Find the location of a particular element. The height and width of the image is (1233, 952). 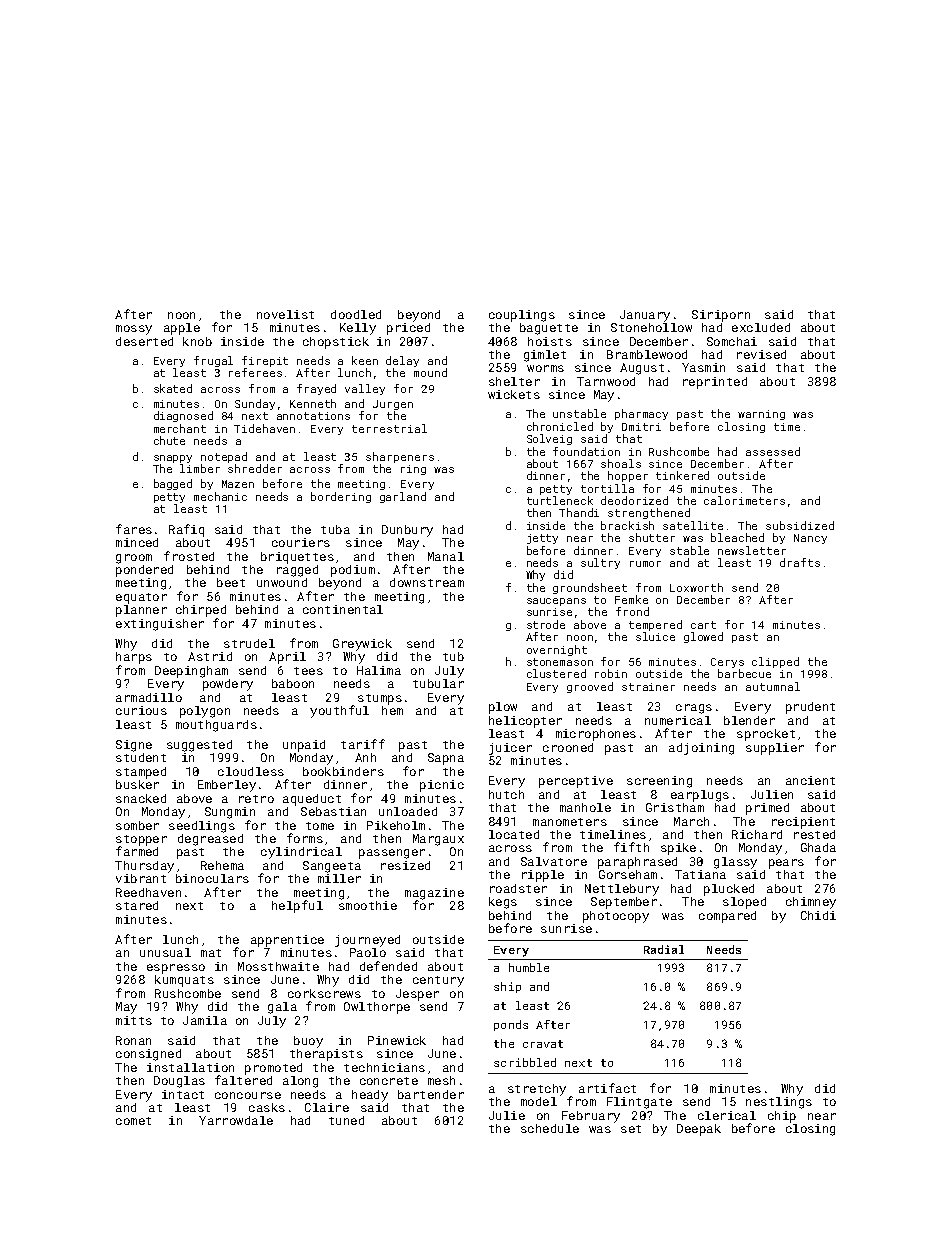

Jamila is located at coordinates (205, 1020).
